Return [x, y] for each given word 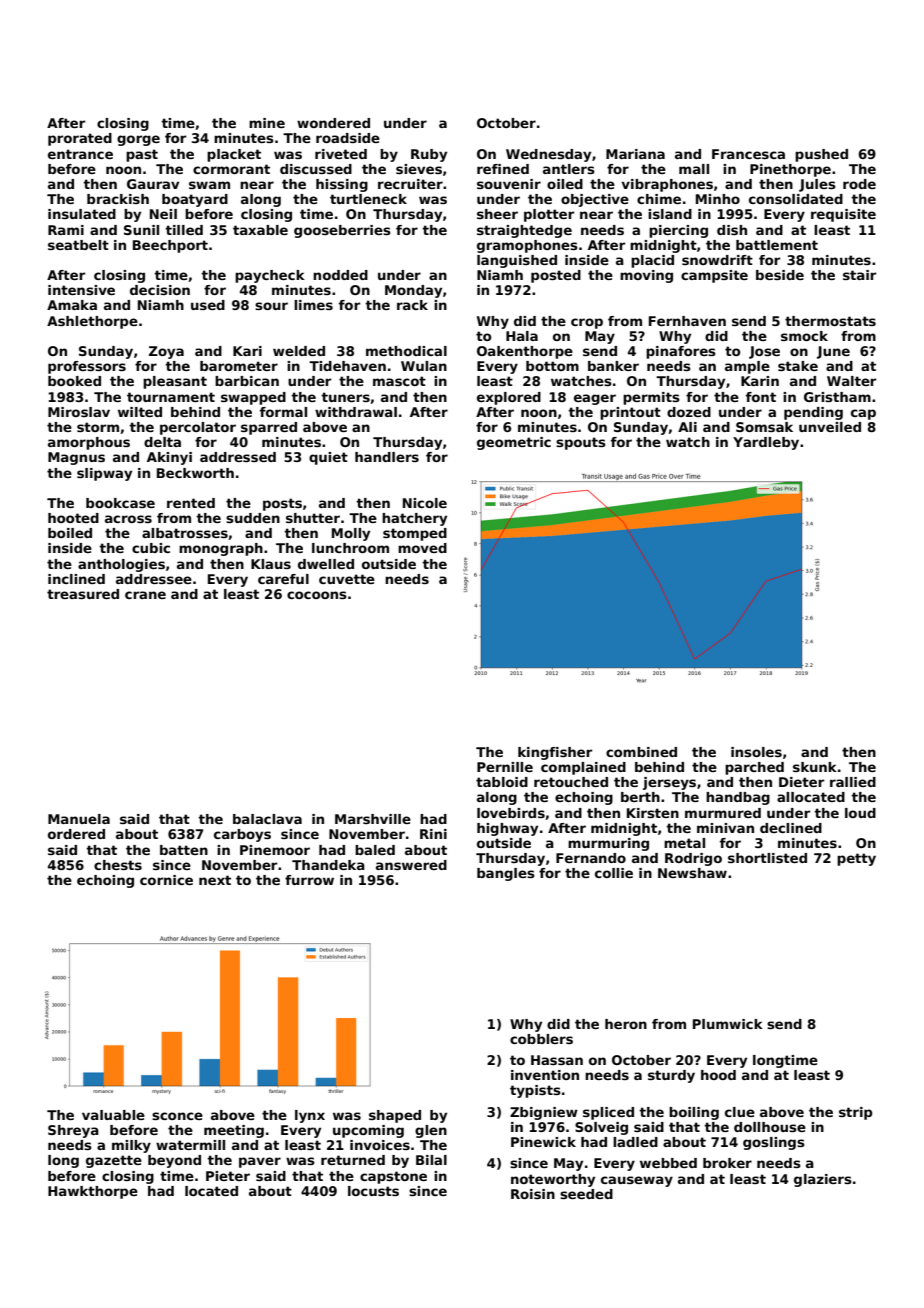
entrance [80, 154]
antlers [569, 169]
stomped [415, 534]
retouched [571, 782]
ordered [76, 834]
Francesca [748, 154]
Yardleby [766, 443]
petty [856, 859]
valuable [113, 1115]
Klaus [271, 564]
